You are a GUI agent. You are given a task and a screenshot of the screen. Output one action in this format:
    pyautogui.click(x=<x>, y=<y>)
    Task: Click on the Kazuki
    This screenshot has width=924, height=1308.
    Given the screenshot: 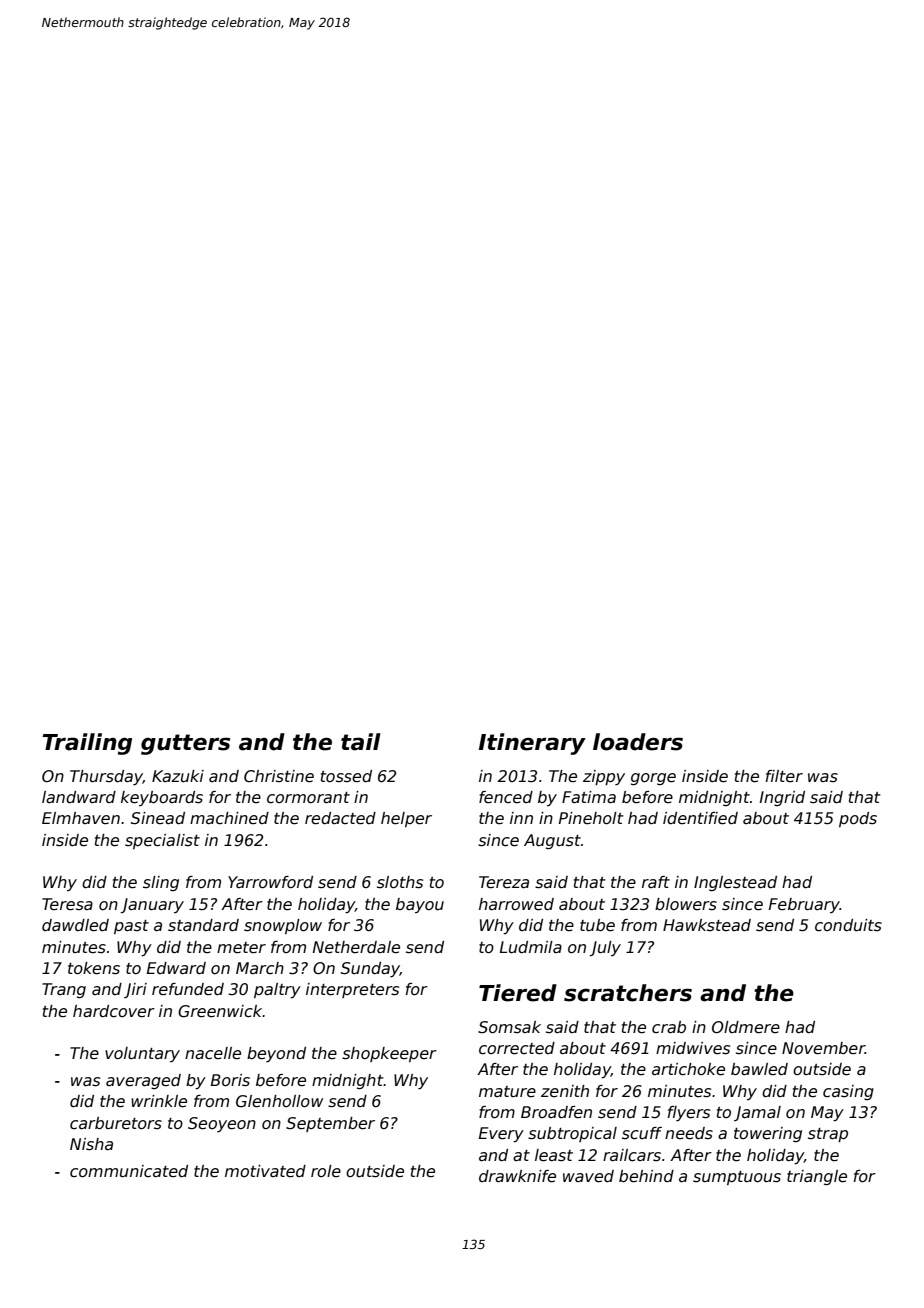 What is the action you would take?
    pyautogui.click(x=178, y=776)
